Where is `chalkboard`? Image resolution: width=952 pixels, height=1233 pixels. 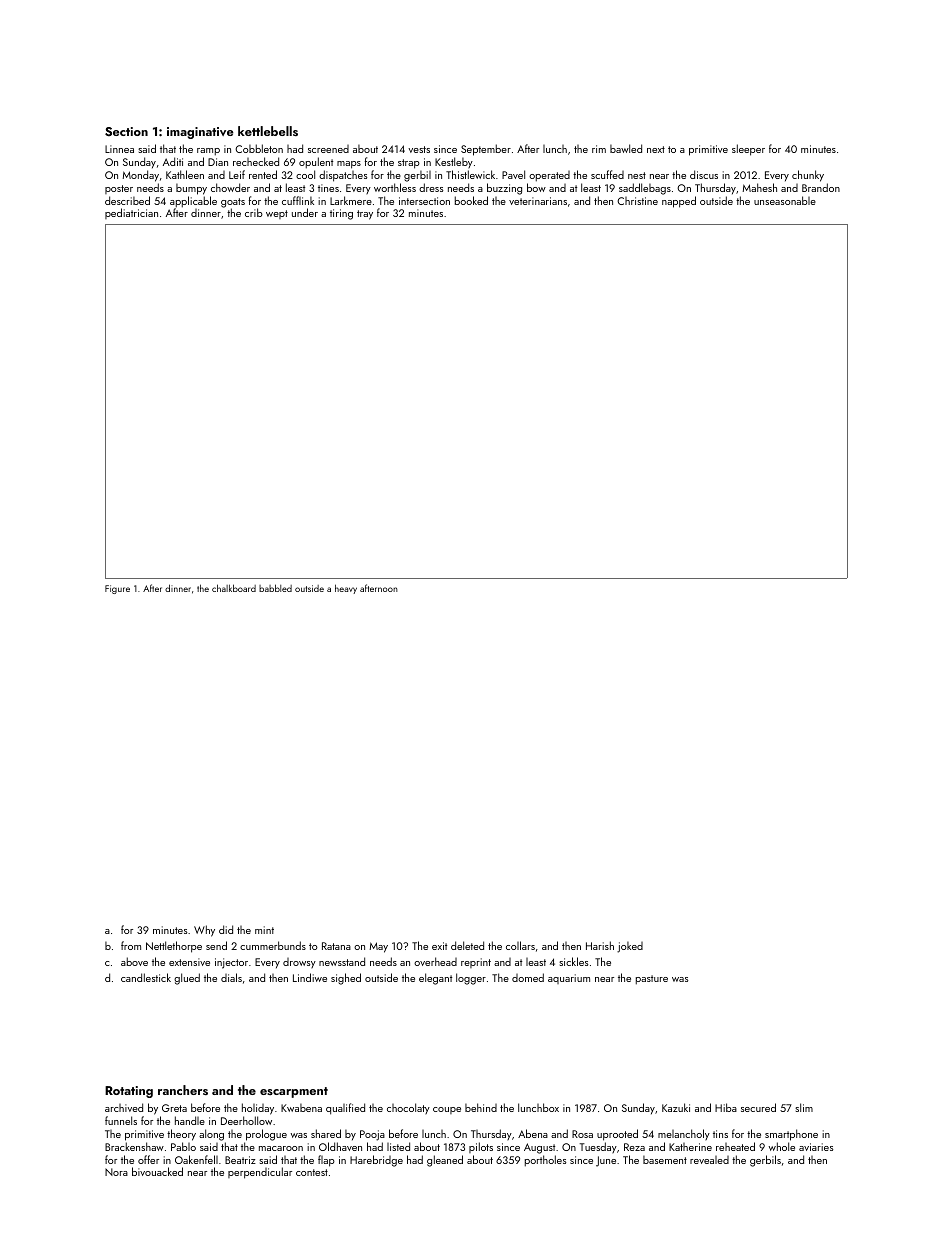 chalkboard is located at coordinates (234, 588).
